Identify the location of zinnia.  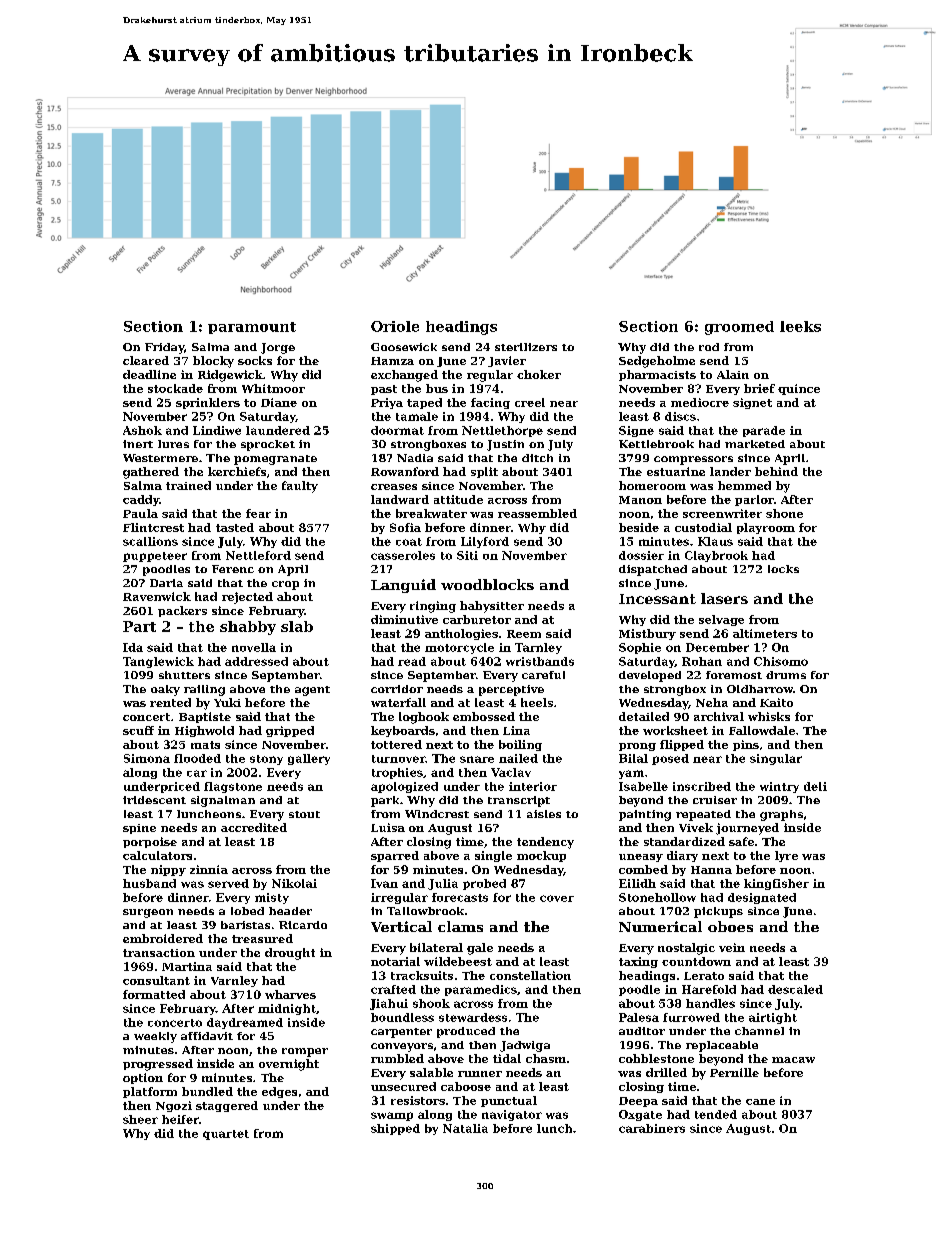
(209, 869).
